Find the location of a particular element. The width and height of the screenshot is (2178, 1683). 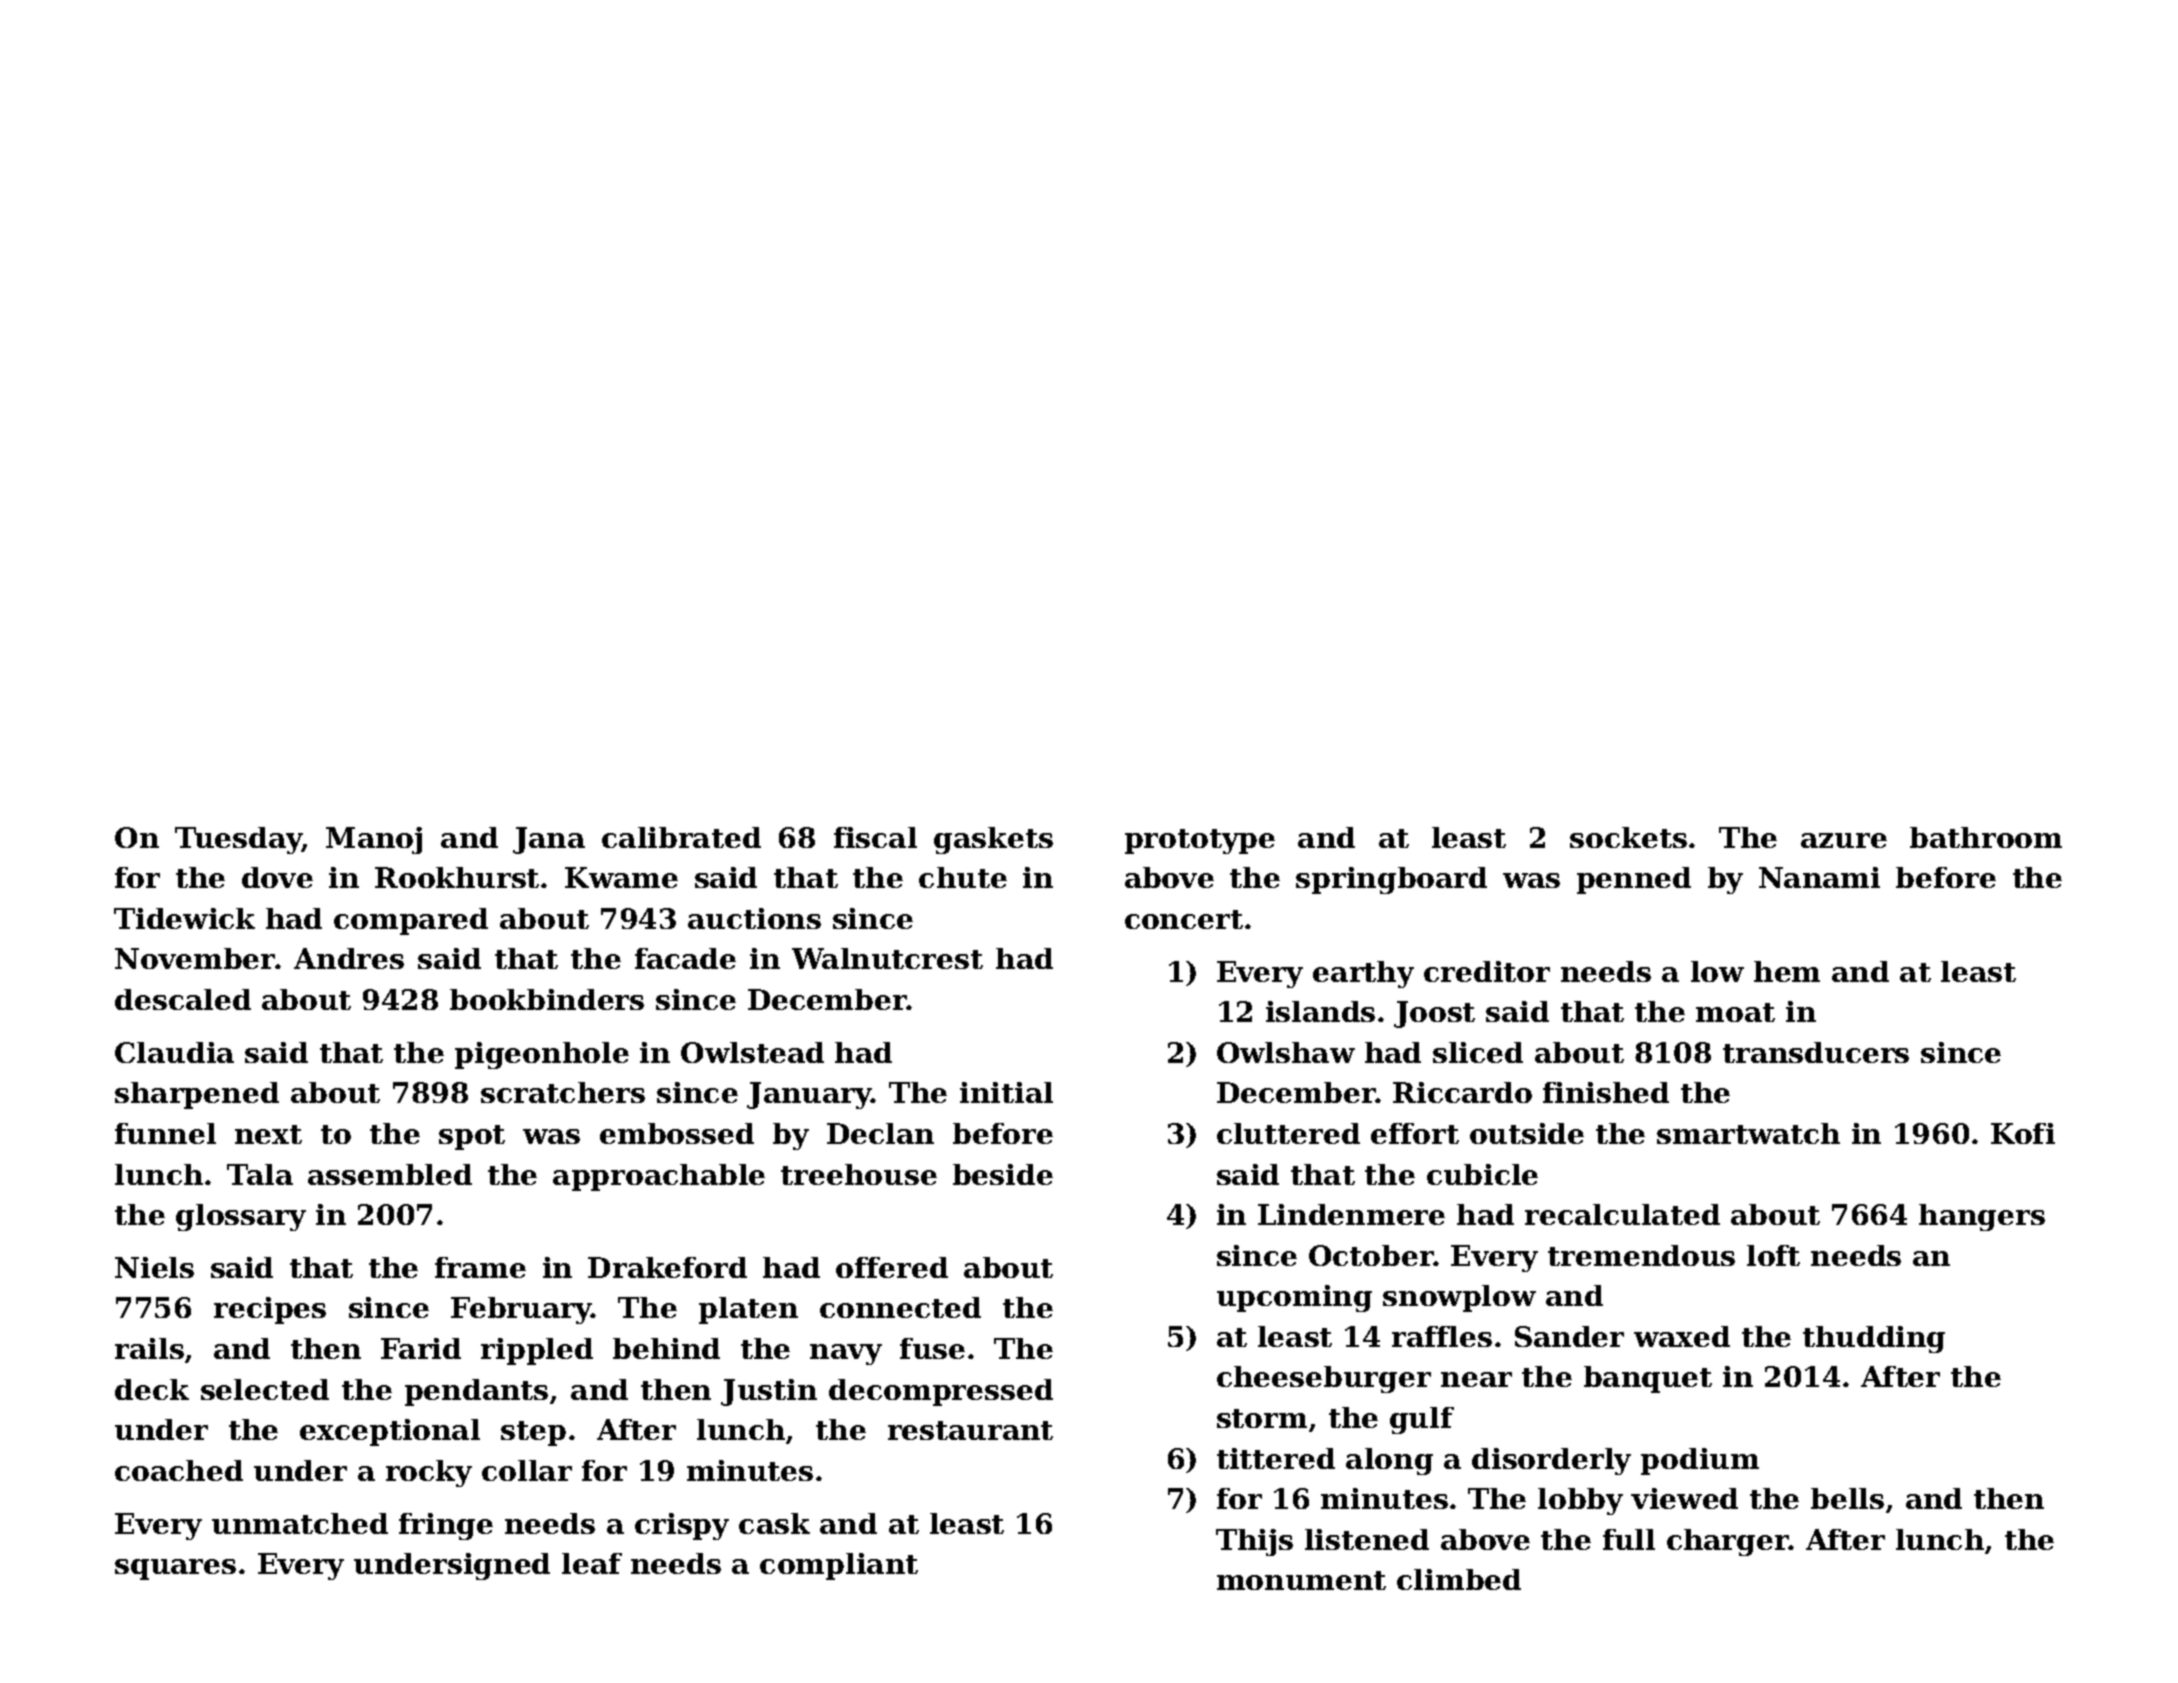

sockets is located at coordinates (1628, 837).
